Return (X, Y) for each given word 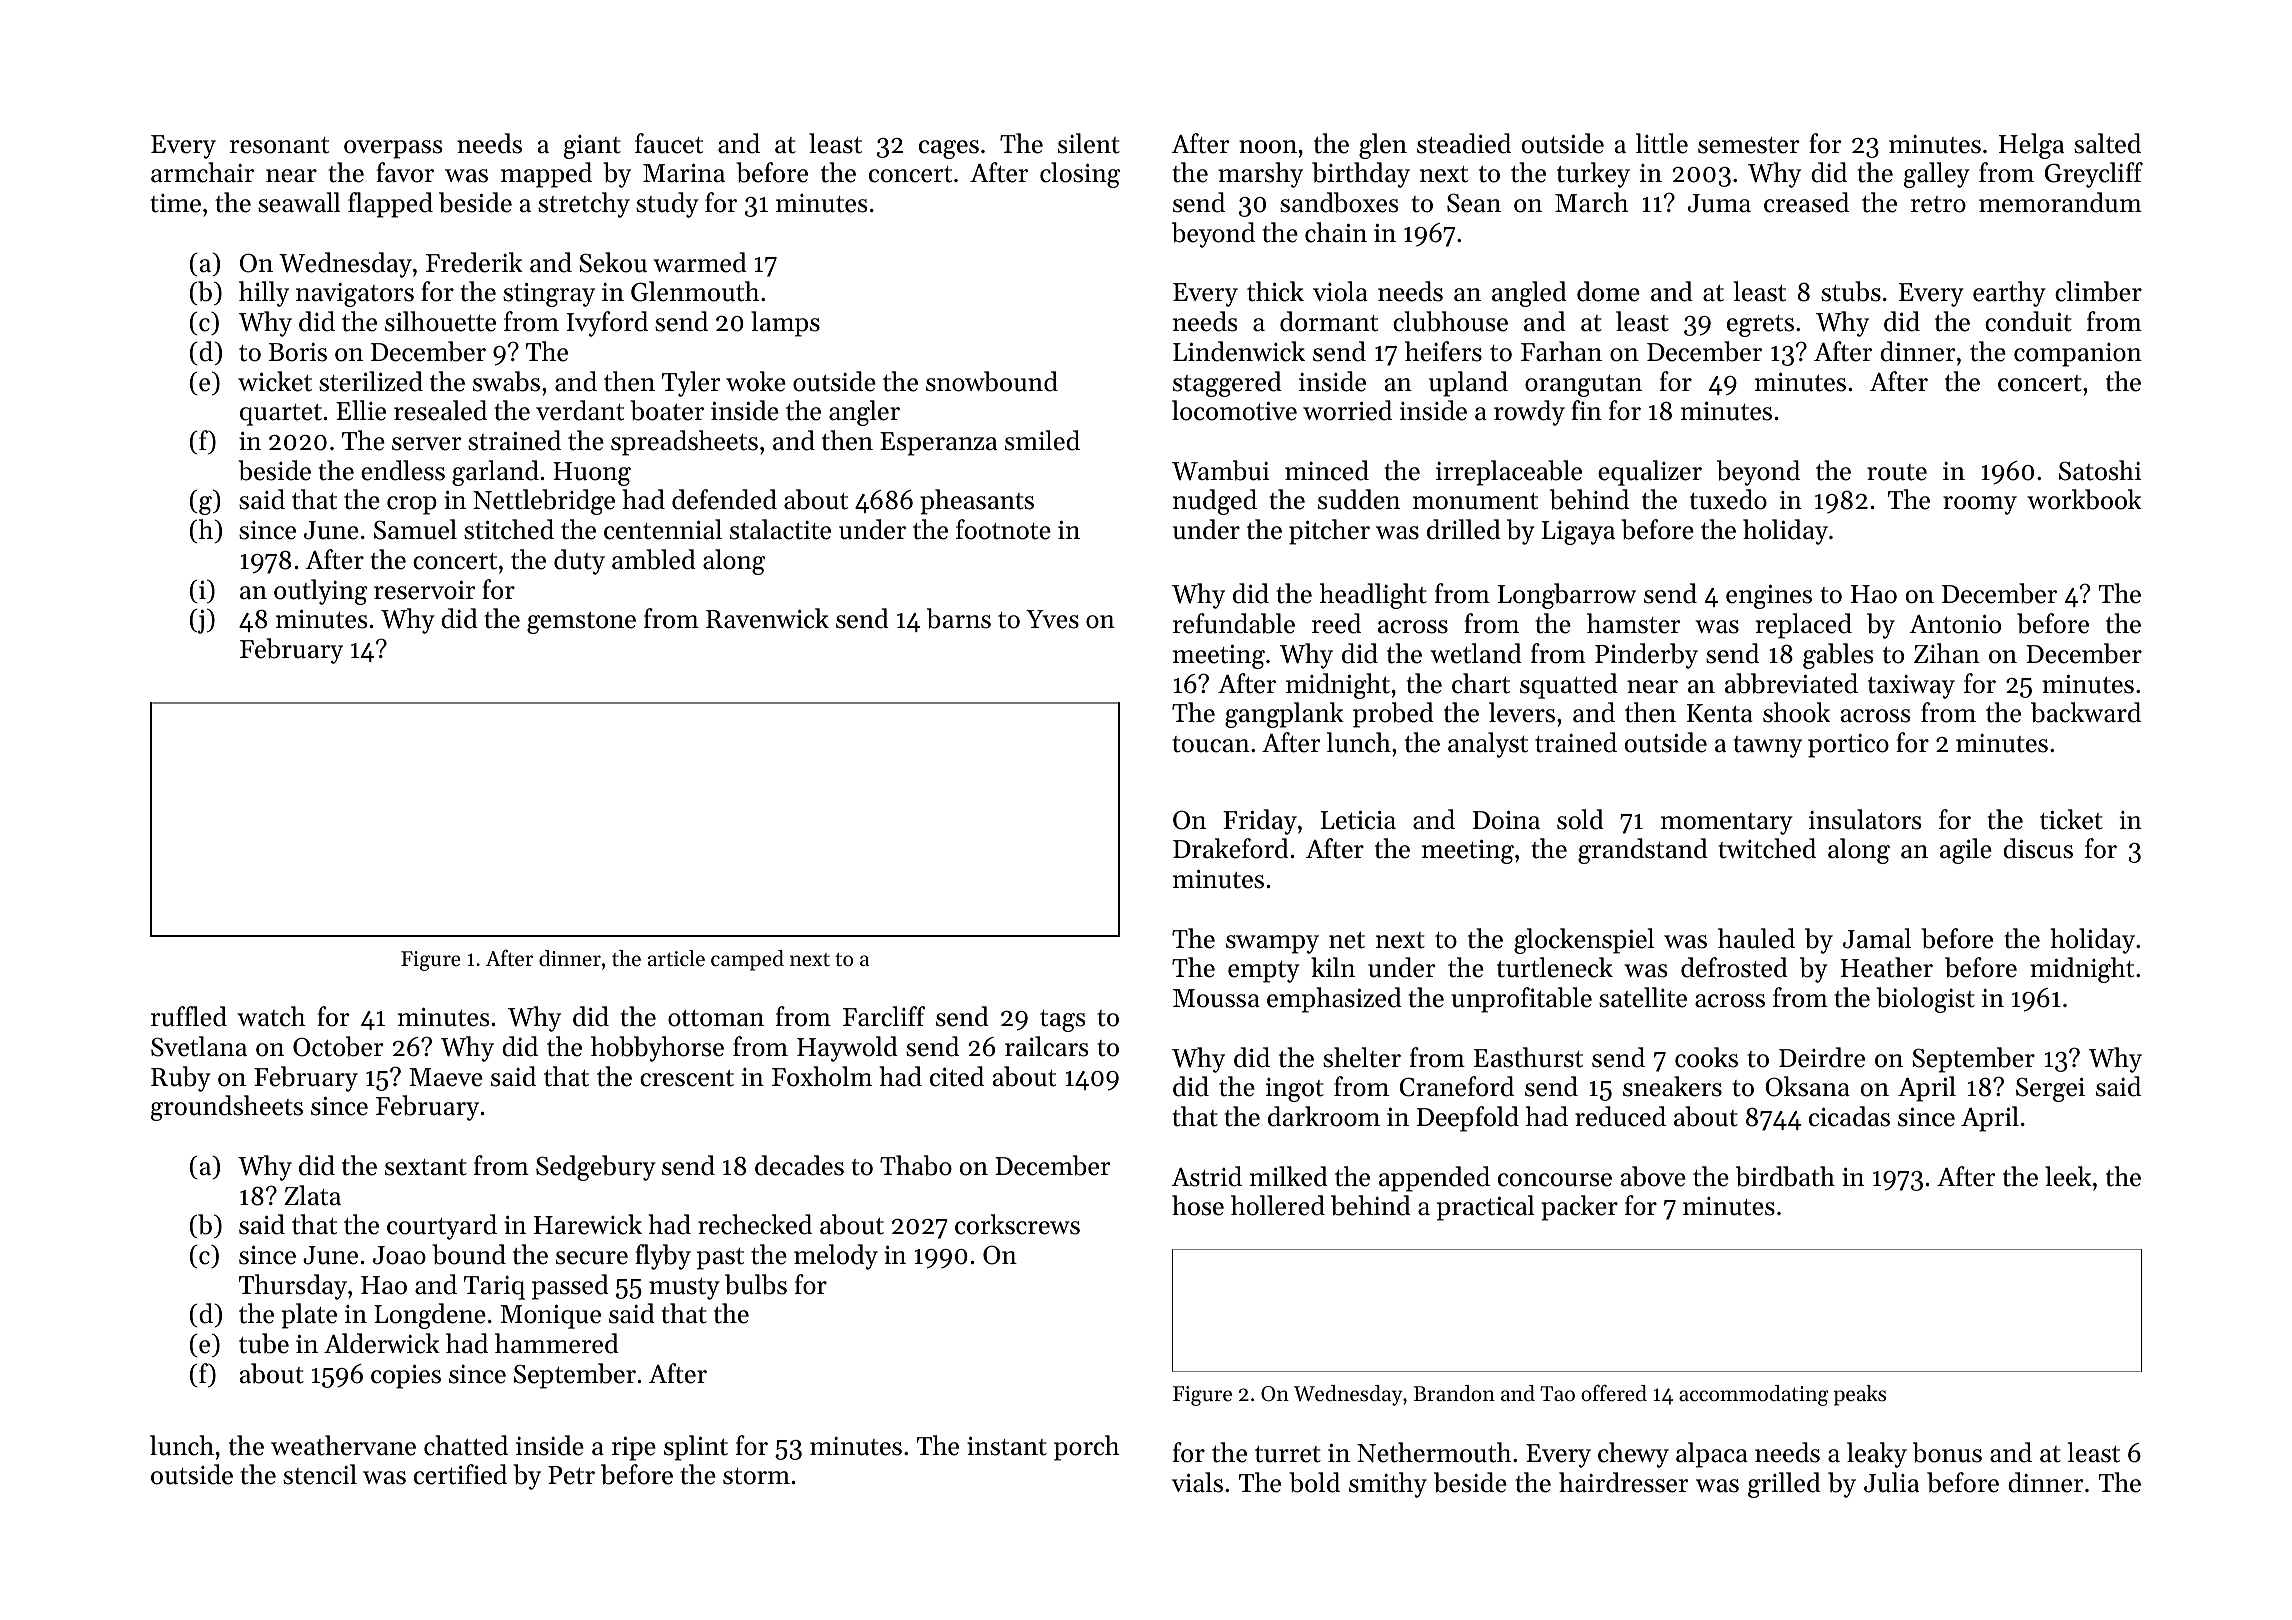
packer (1579, 1208)
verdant (580, 410)
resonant (279, 145)
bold (1314, 1482)
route (1897, 472)
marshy (1260, 175)
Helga (2031, 146)
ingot (1295, 1090)
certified (460, 1474)
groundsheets (227, 1108)
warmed (700, 262)
